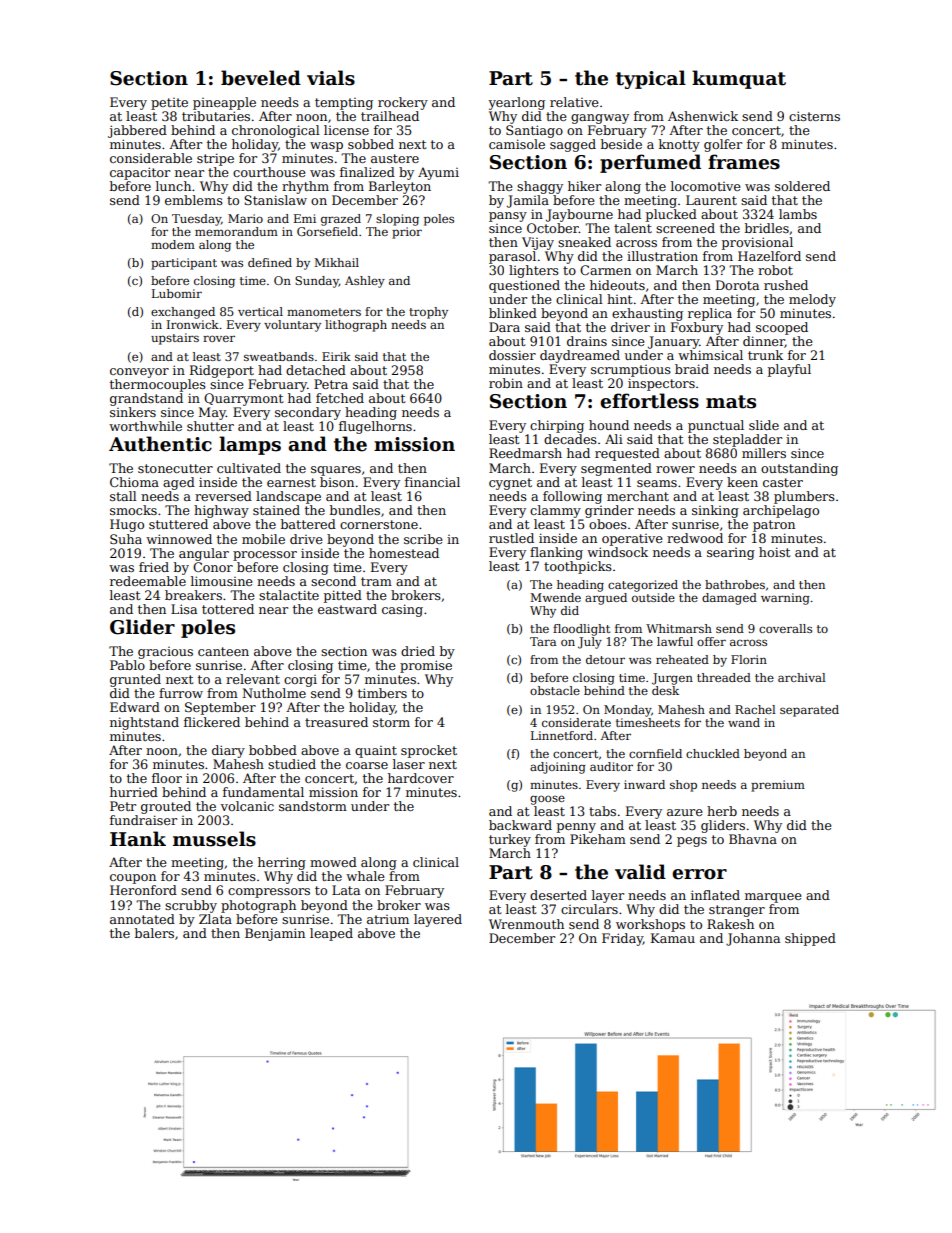  I want to click on beveled, so click(261, 78).
